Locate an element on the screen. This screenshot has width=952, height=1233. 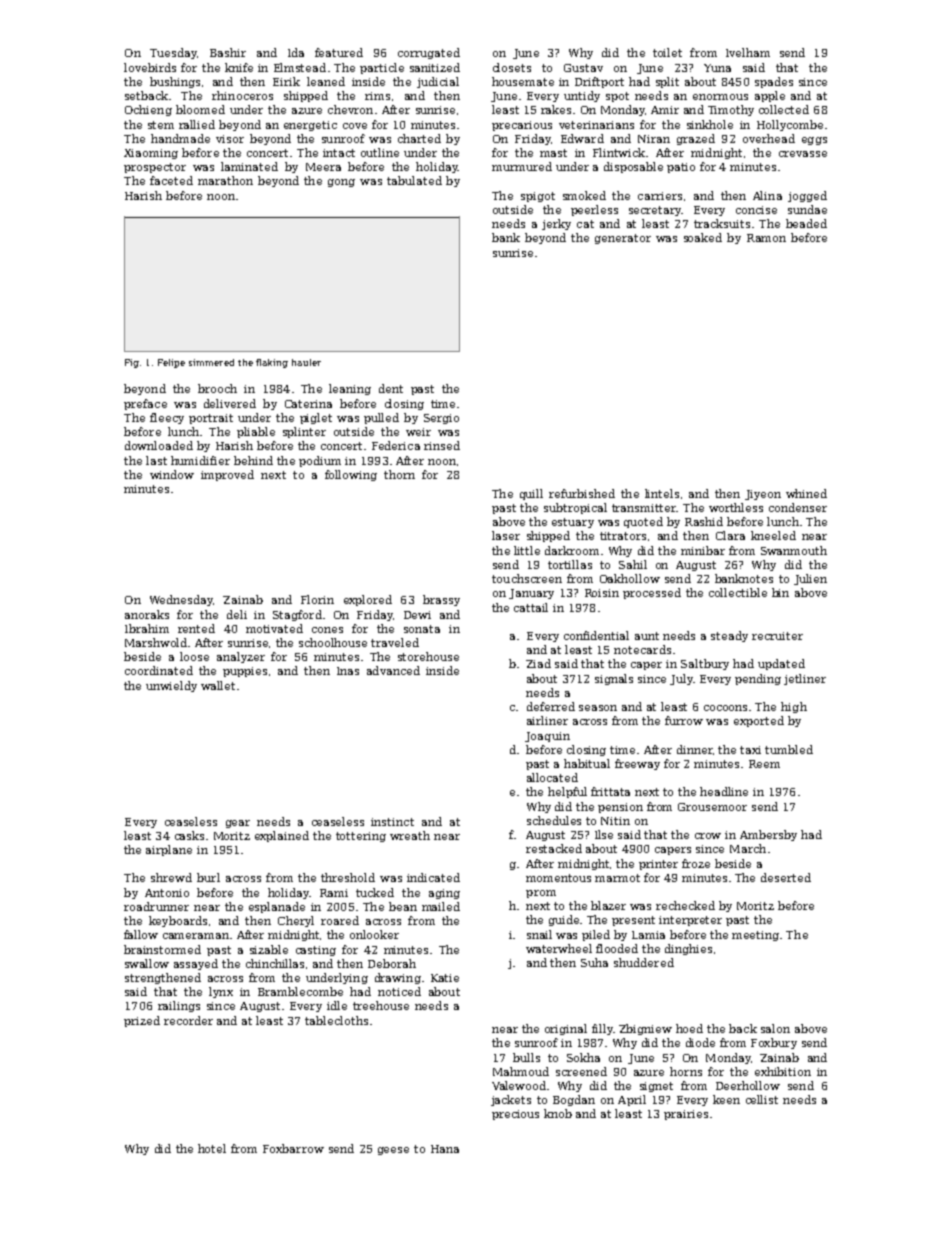
bin is located at coordinates (780, 592).
